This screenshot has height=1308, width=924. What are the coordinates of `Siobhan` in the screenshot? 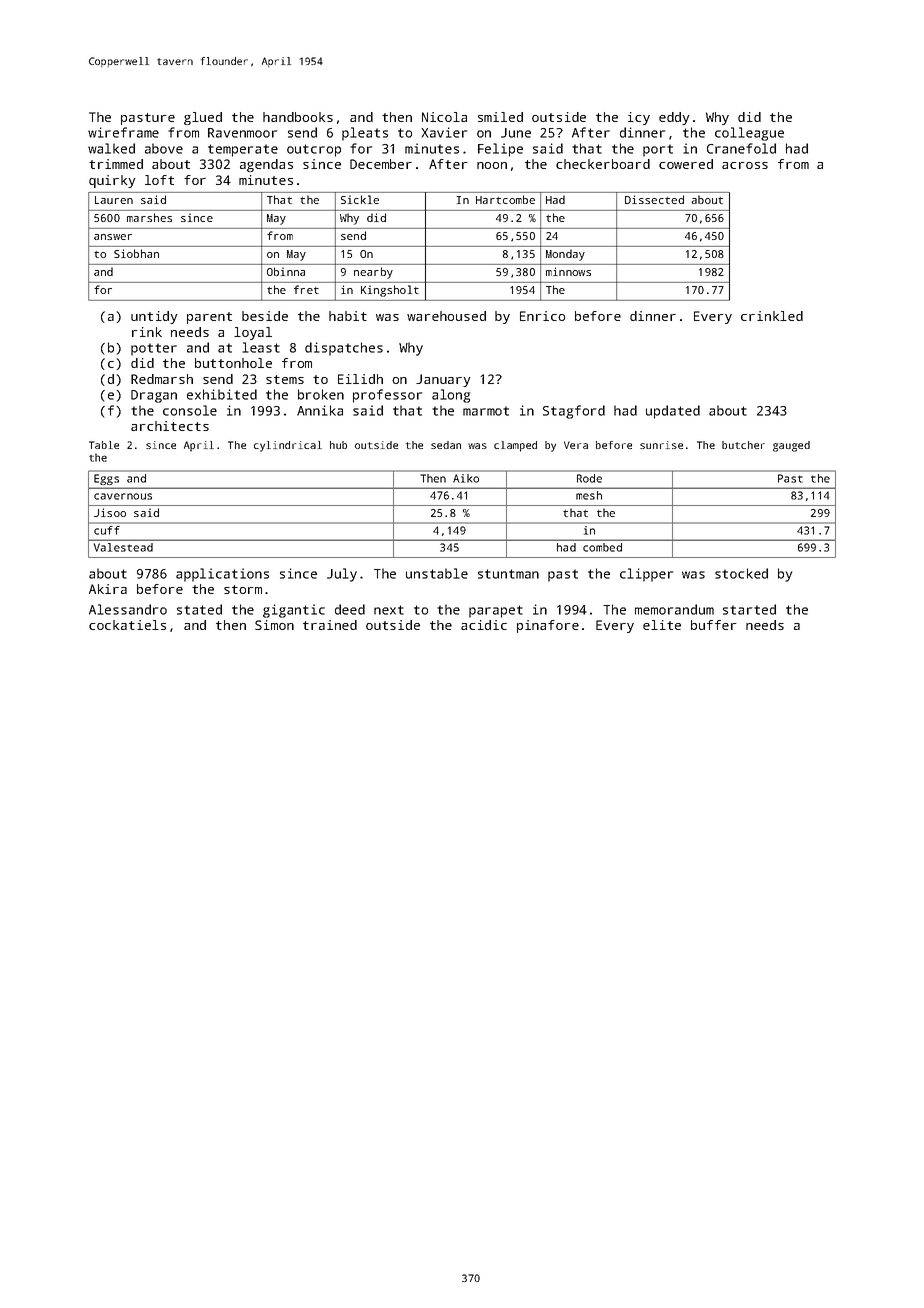 It's located at (136, 253).
